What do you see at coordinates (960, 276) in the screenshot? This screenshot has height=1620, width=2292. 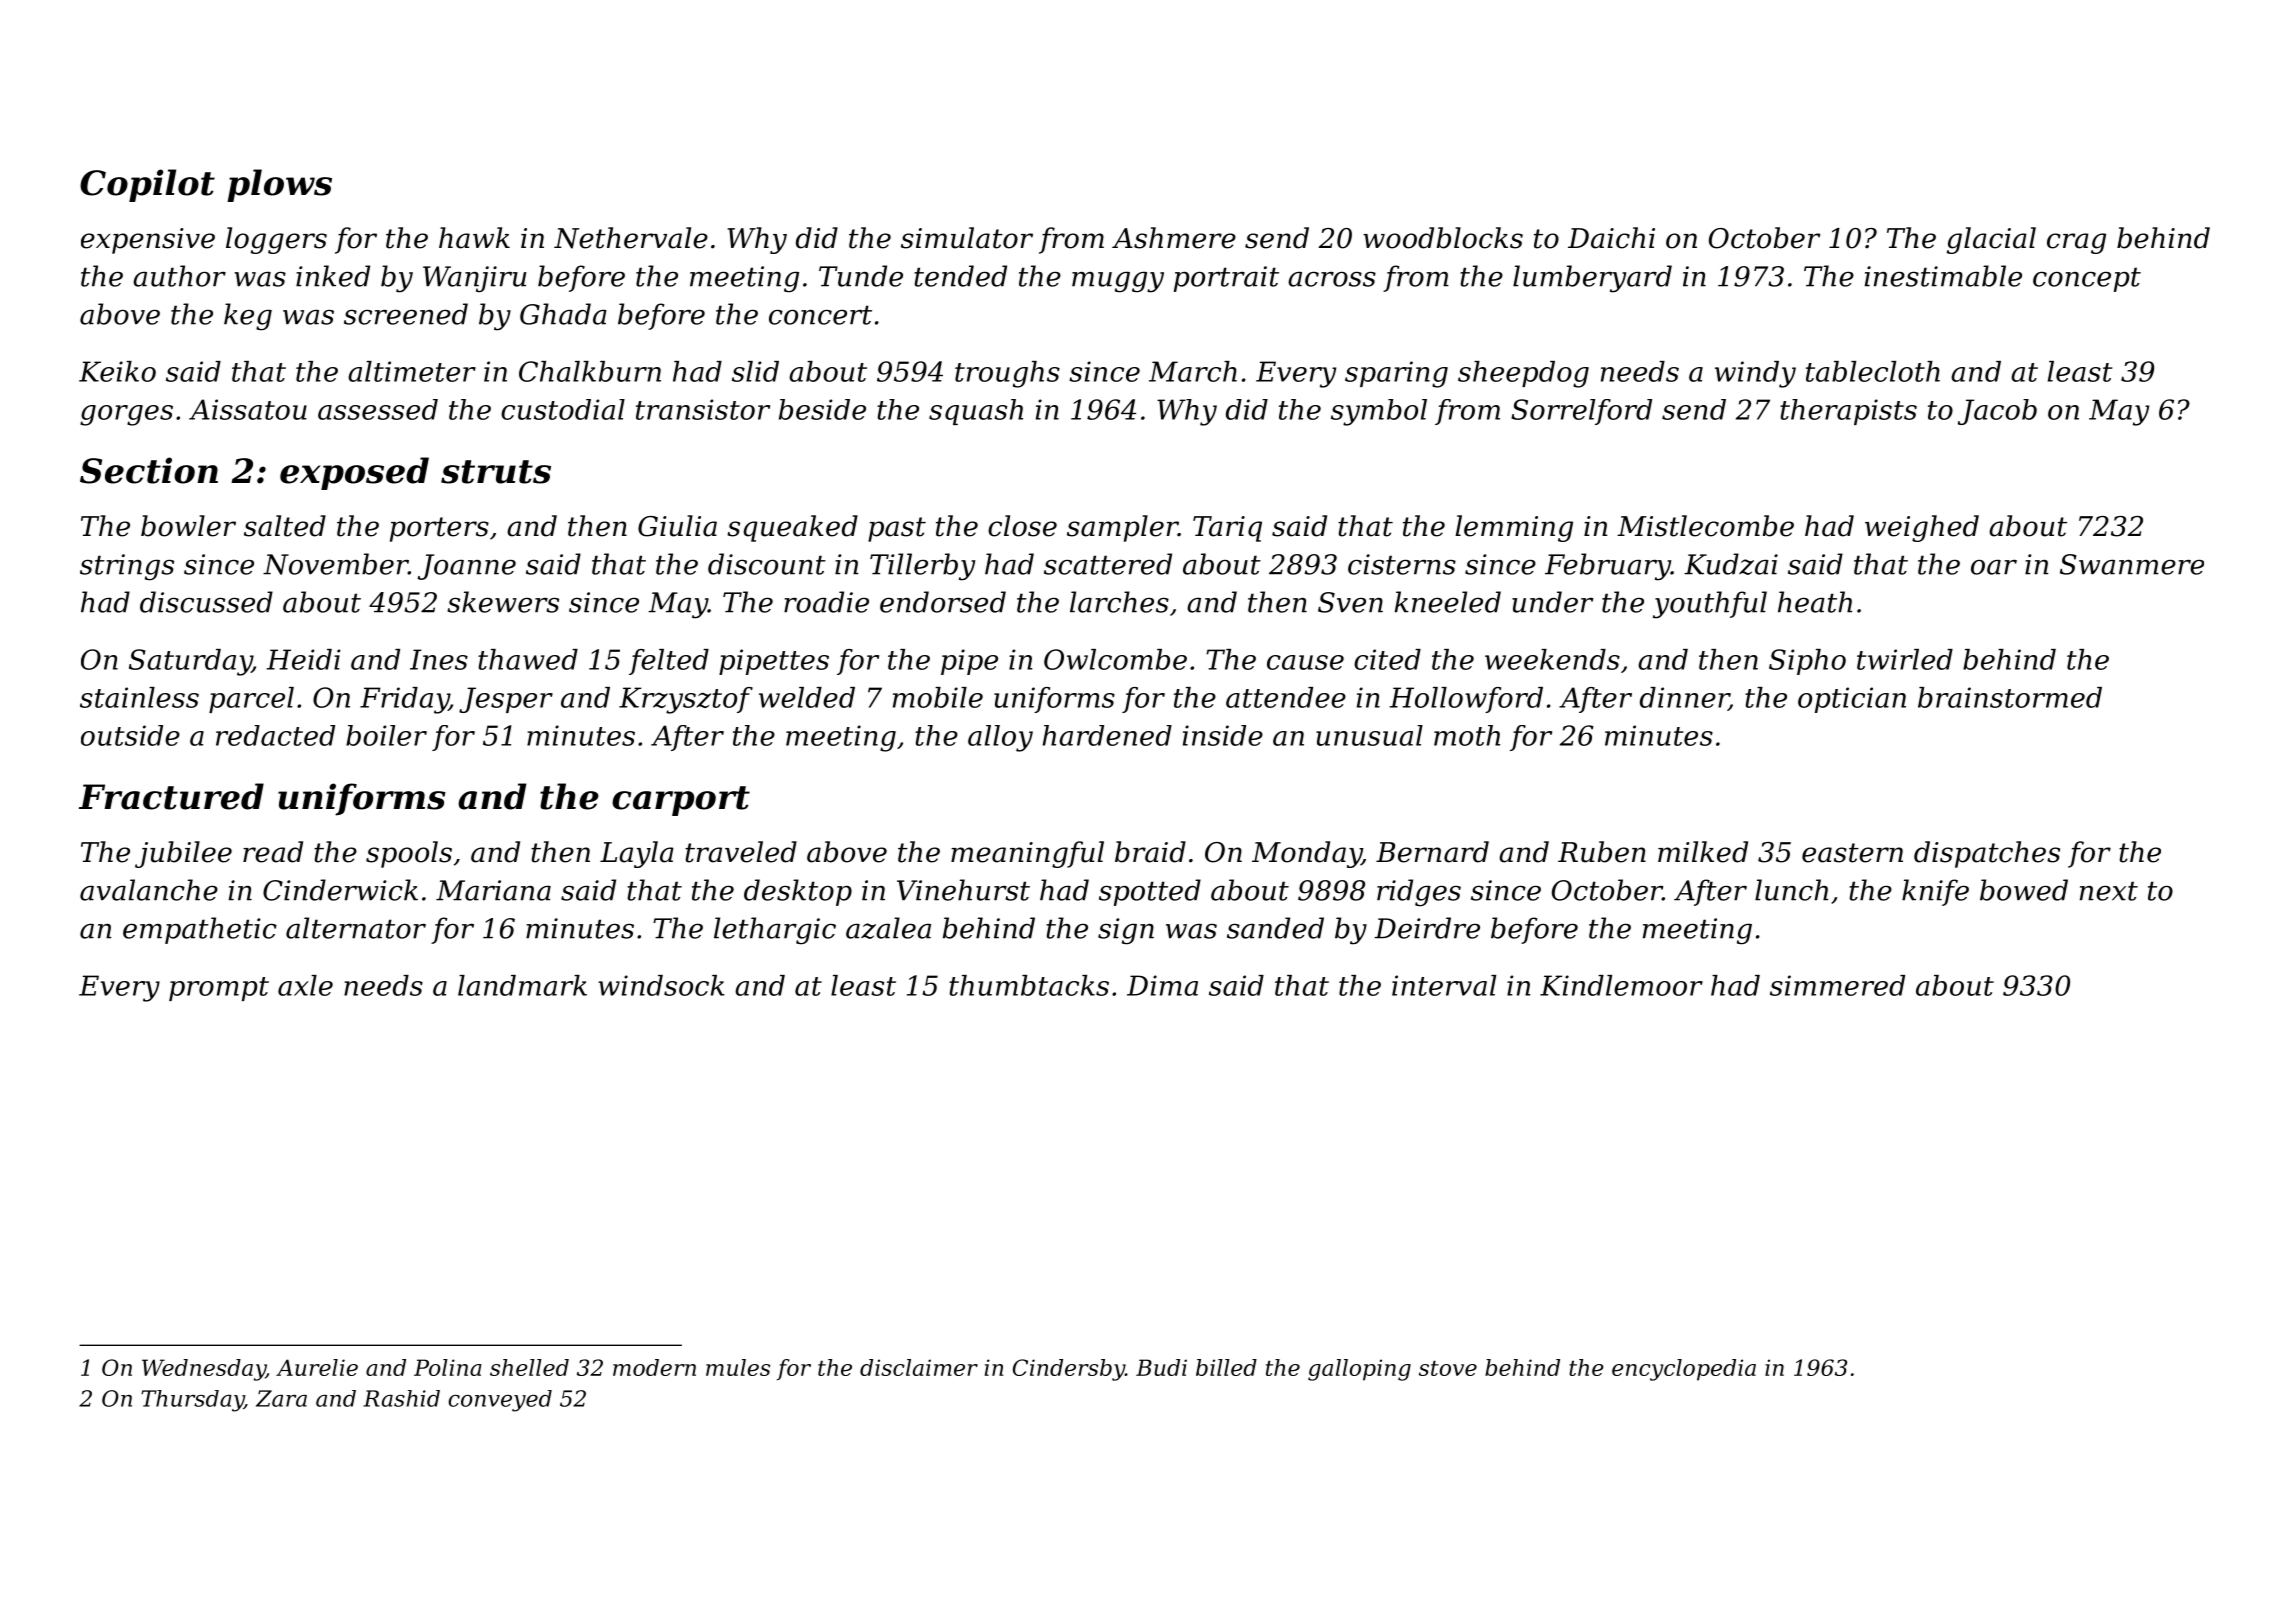 I see `tended` at bounding box center [960, 276].
